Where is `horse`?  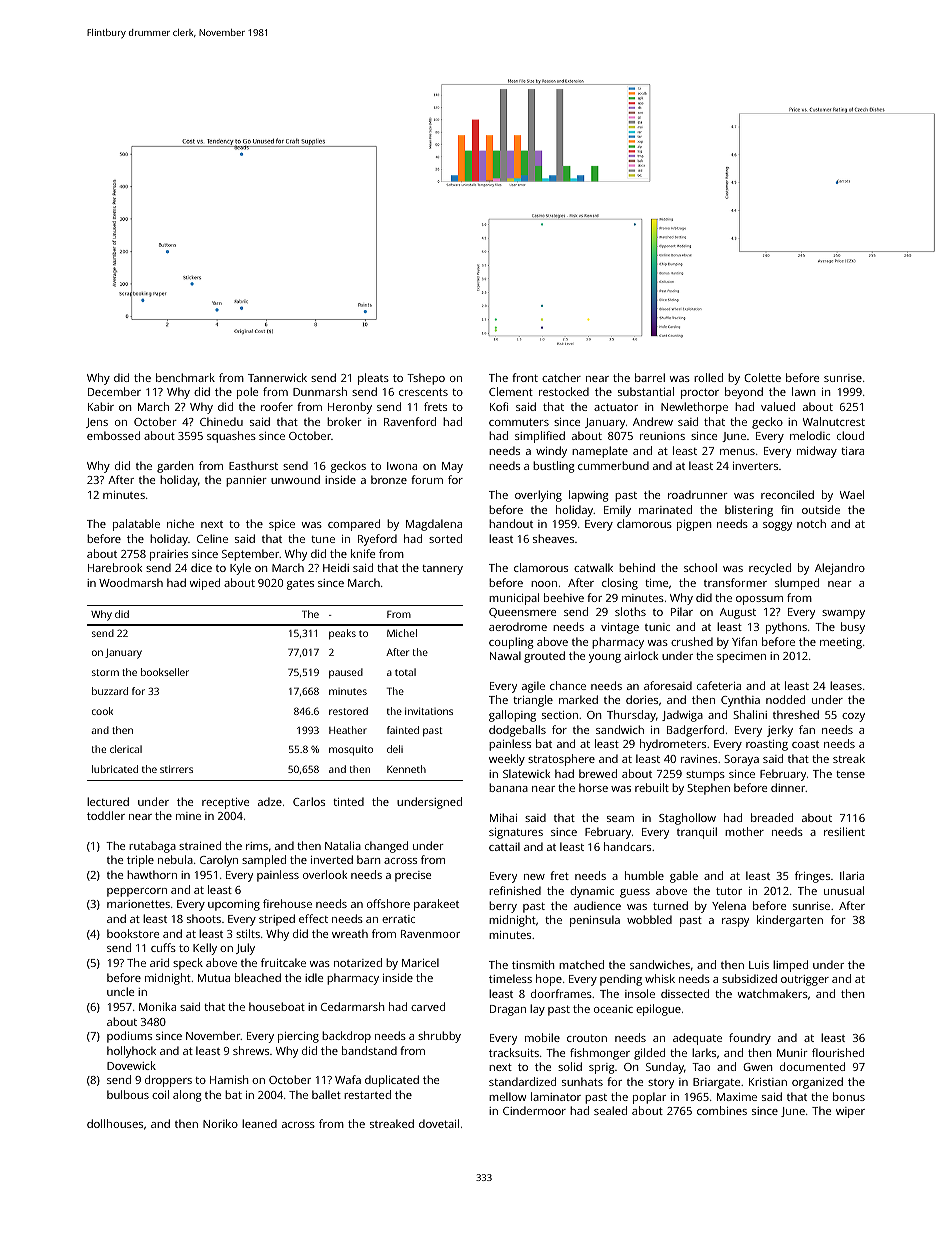
horse is located at coordinates (593, 787).
